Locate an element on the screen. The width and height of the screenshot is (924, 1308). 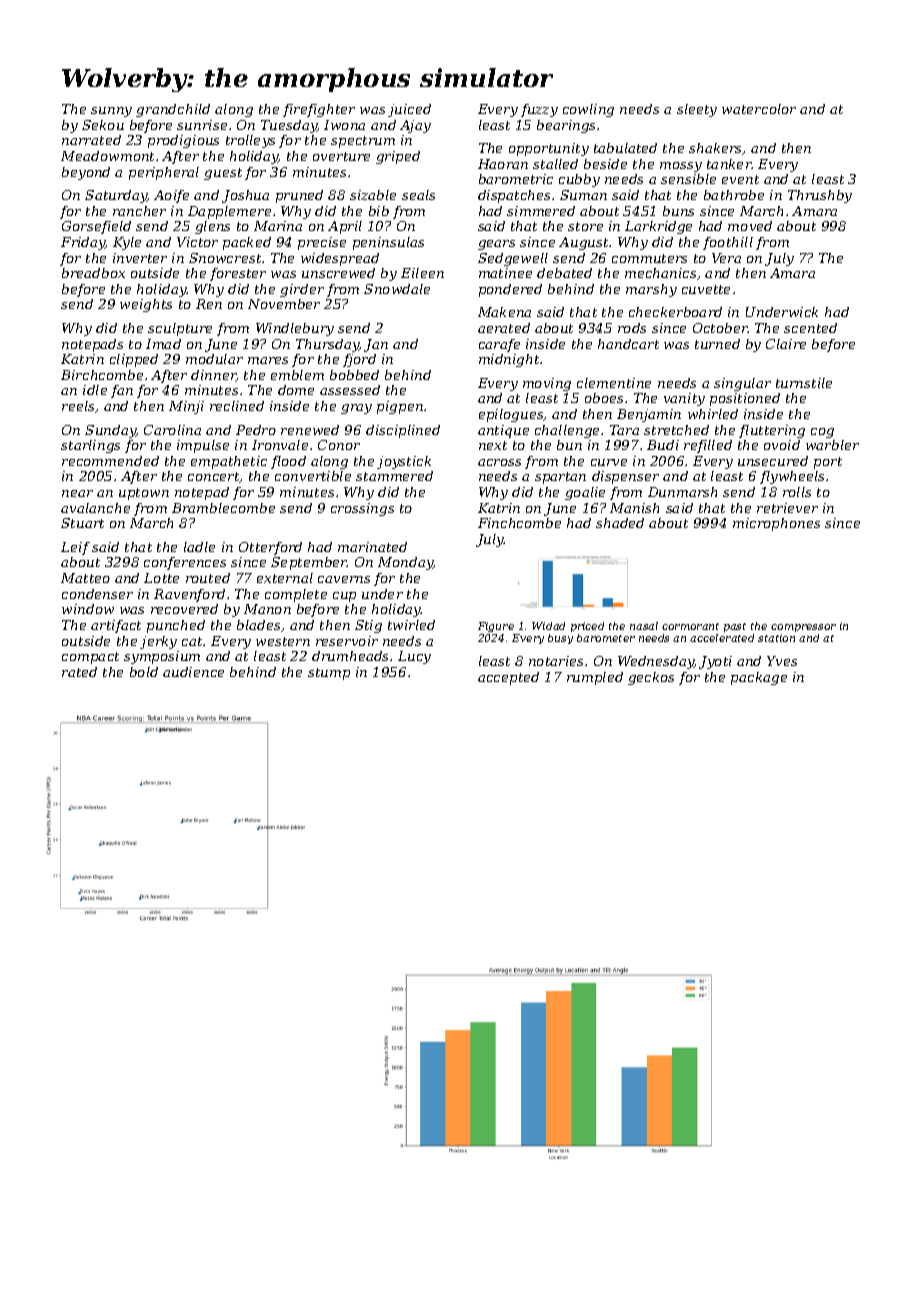
dispatches is located at coordinates (514, 196).
